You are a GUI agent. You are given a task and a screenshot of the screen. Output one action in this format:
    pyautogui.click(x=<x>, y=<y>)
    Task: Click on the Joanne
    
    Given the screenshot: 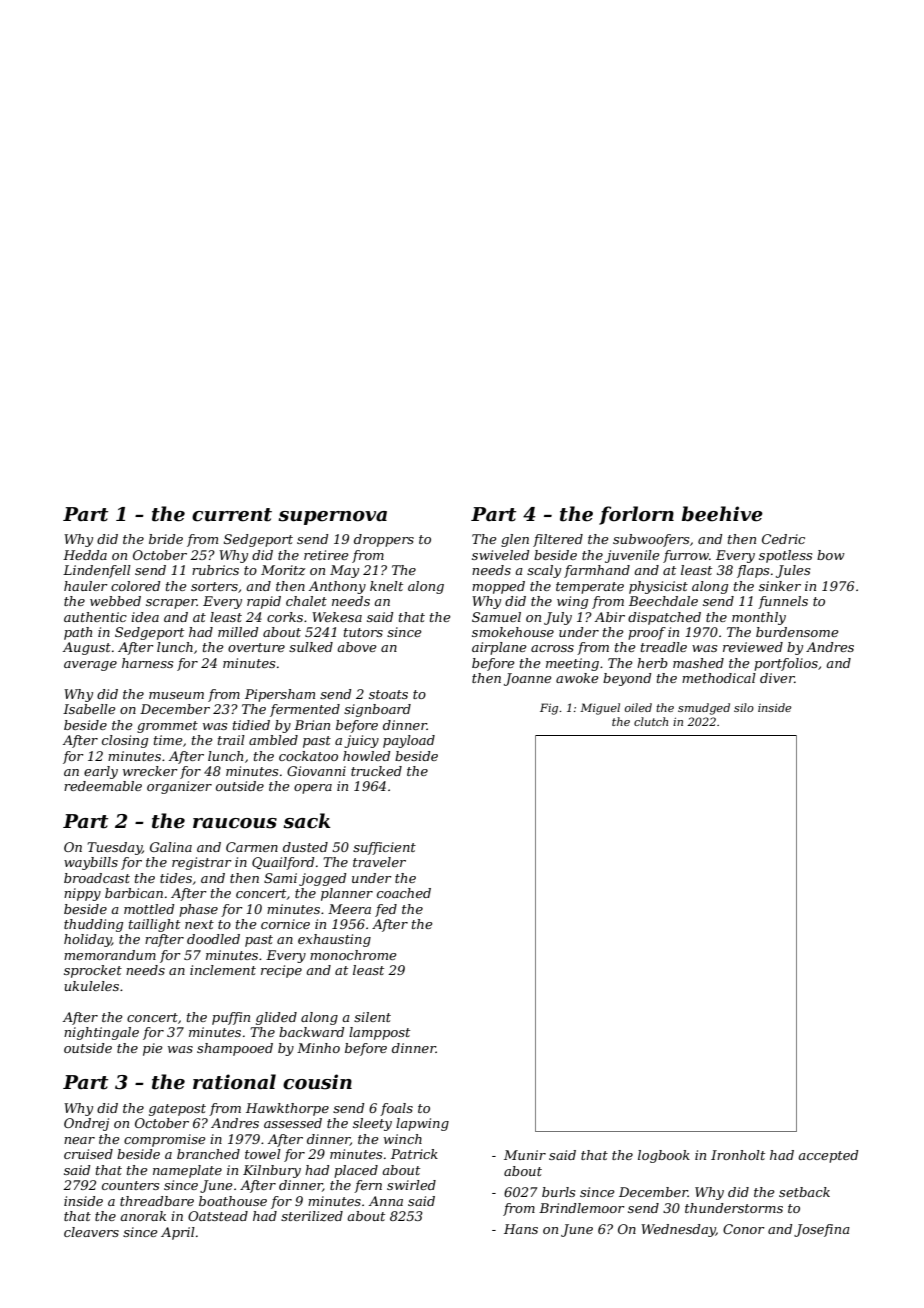 What is the action you would take?
    pyautogui.click(x=528, y=679)
